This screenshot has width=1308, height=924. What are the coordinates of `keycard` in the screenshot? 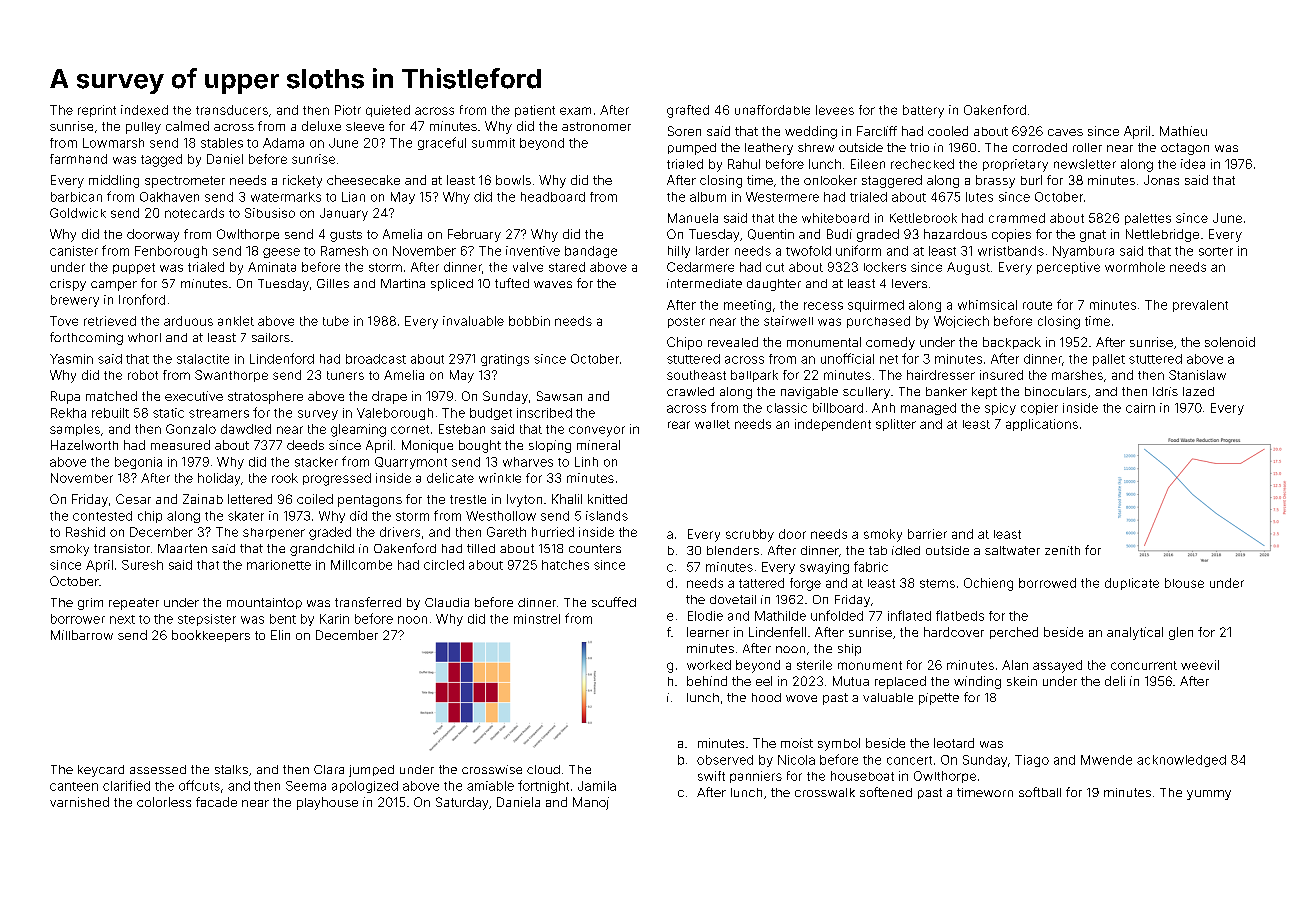 It's located at (101, 771).
